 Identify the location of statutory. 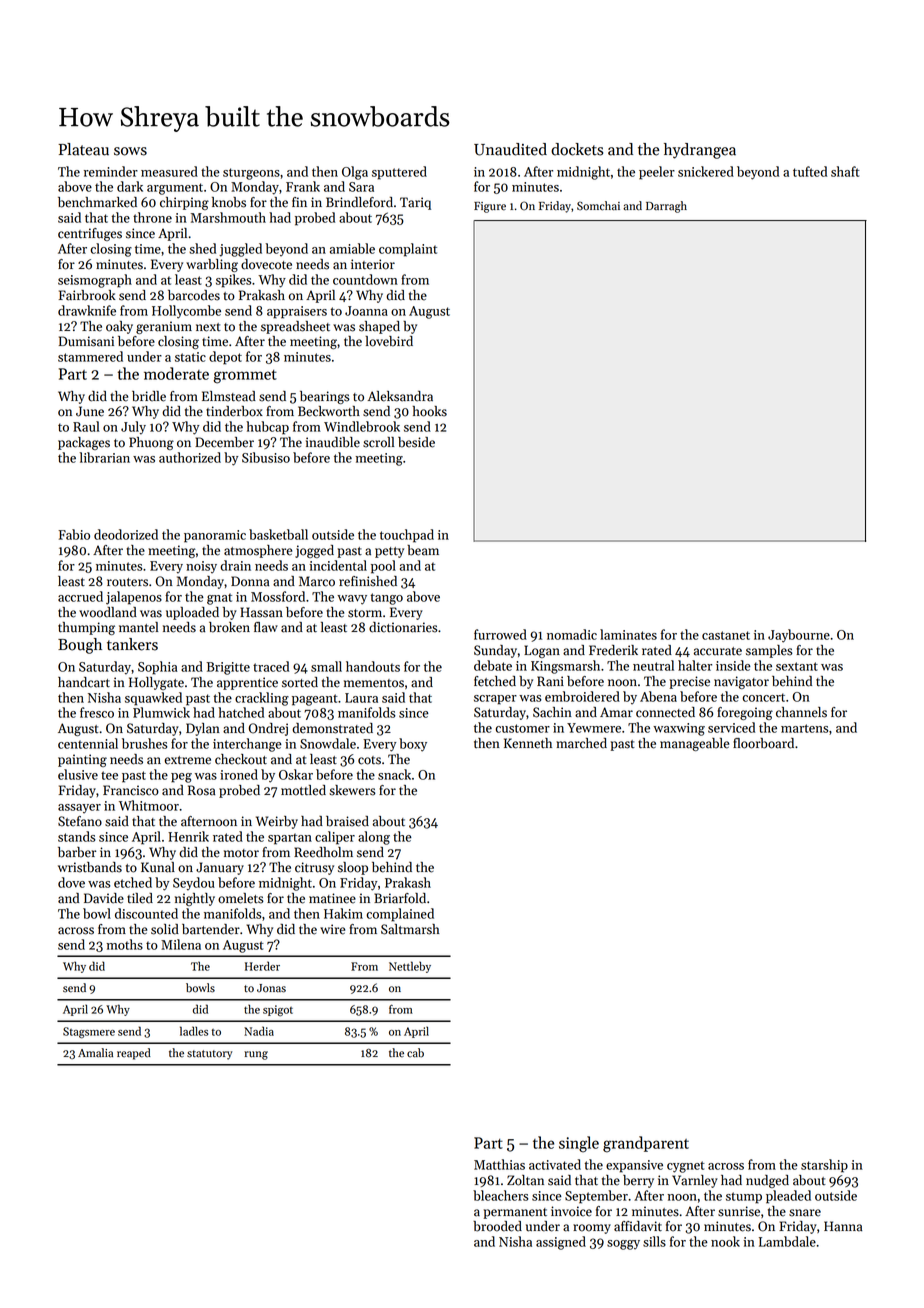
(209, 1055).
